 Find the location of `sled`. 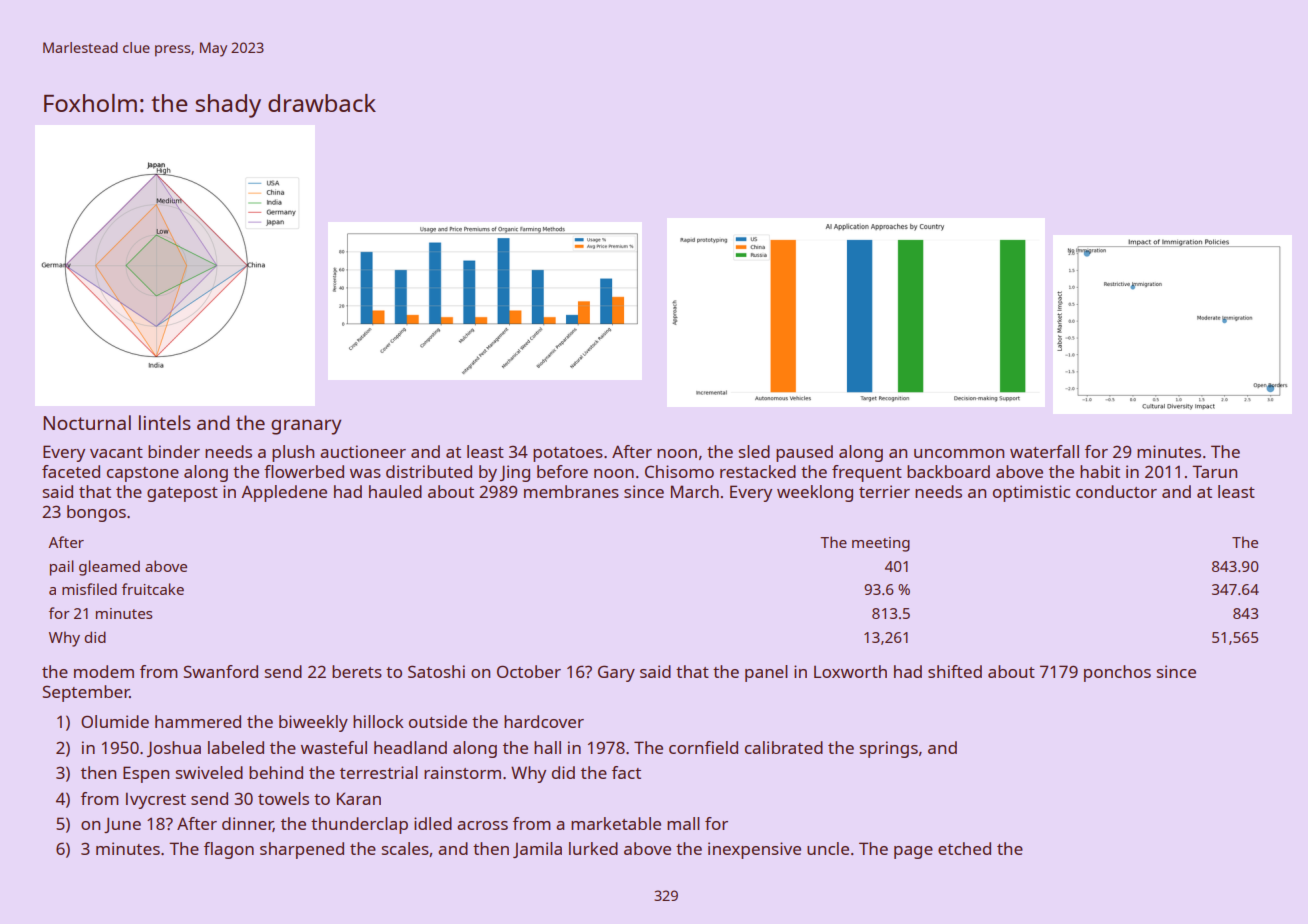

sled is located at coordinates (754, 451).
